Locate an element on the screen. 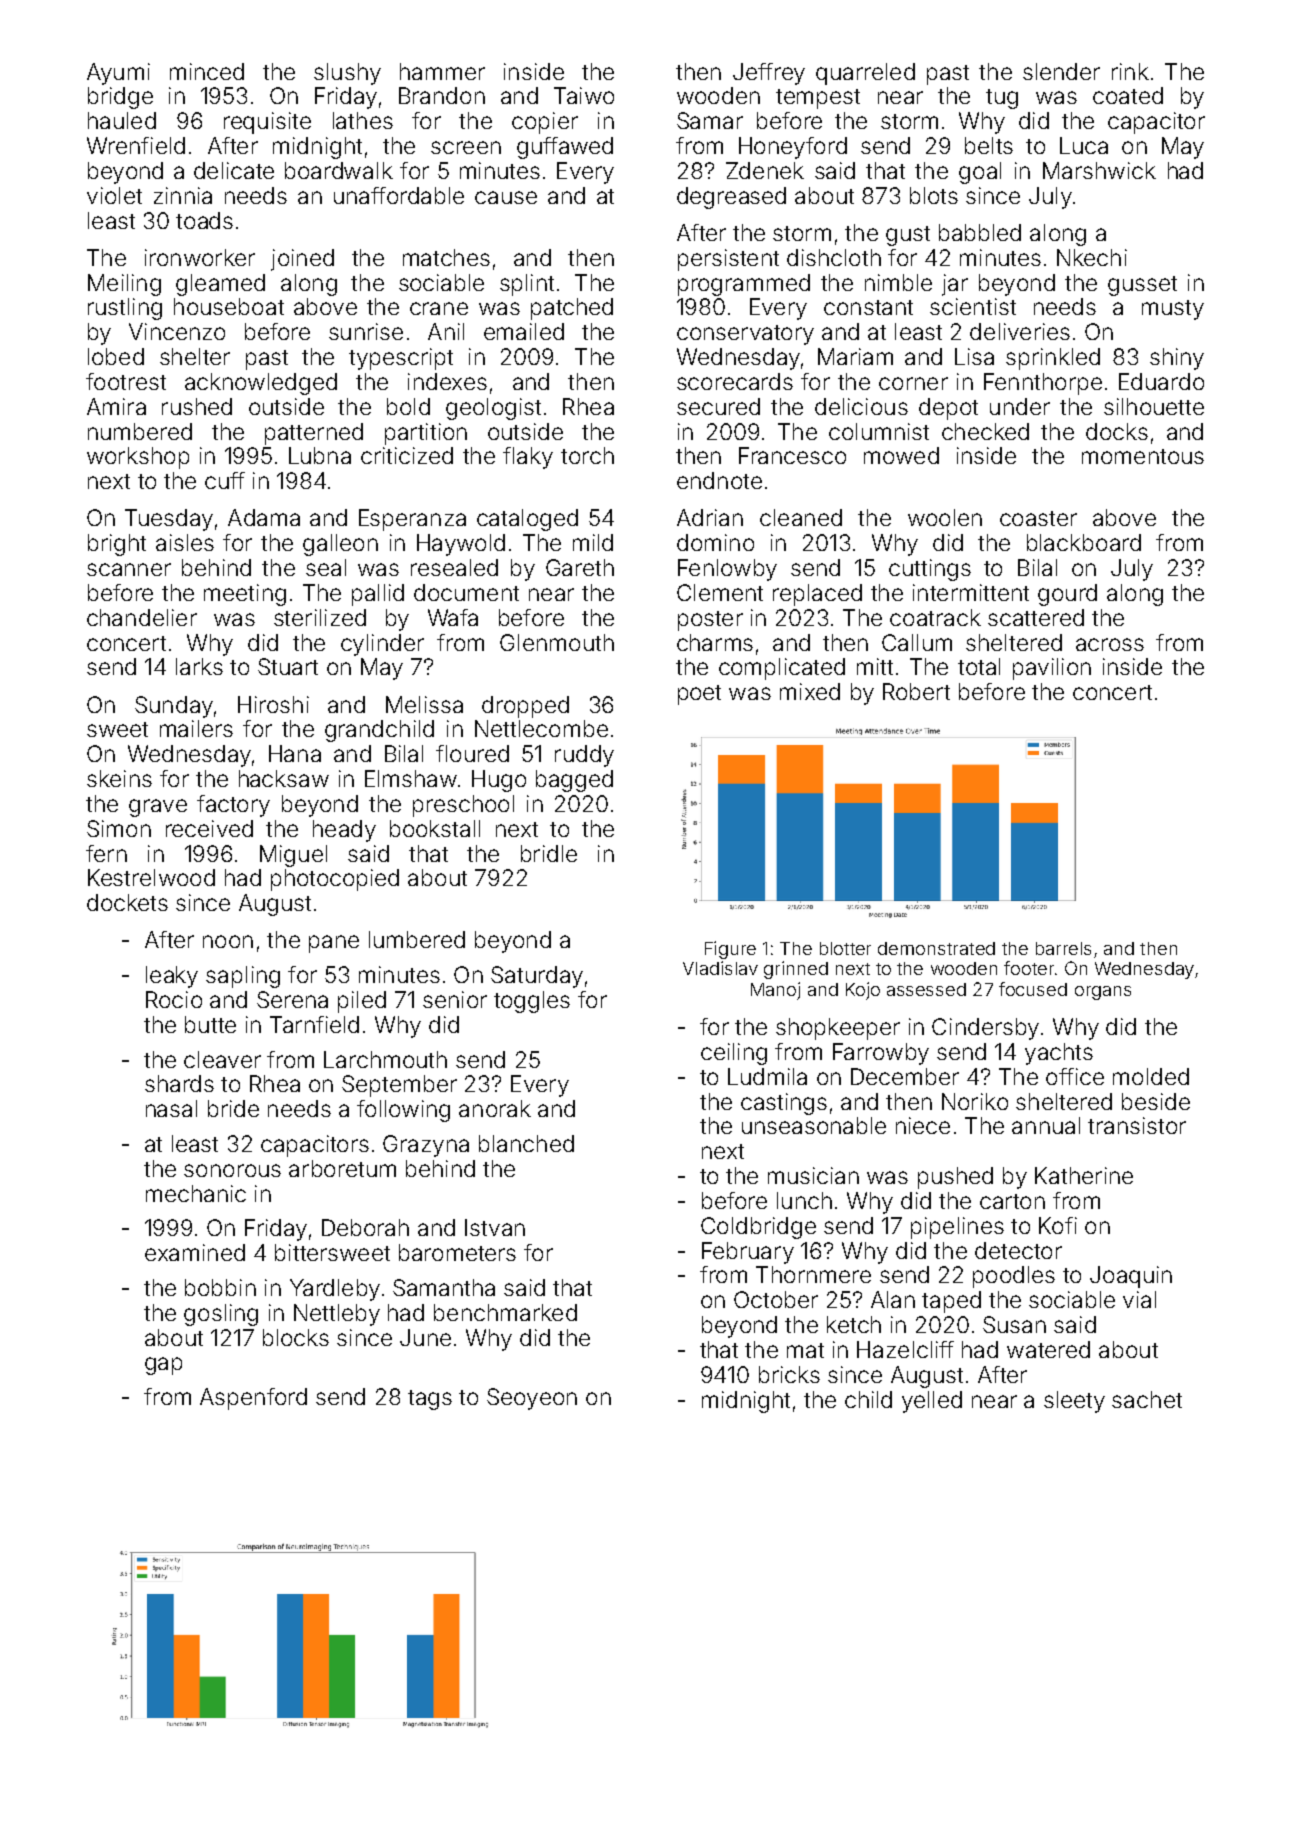 The image size is (1291, 1826). Ayumi is located at coordinates (118, 74).
